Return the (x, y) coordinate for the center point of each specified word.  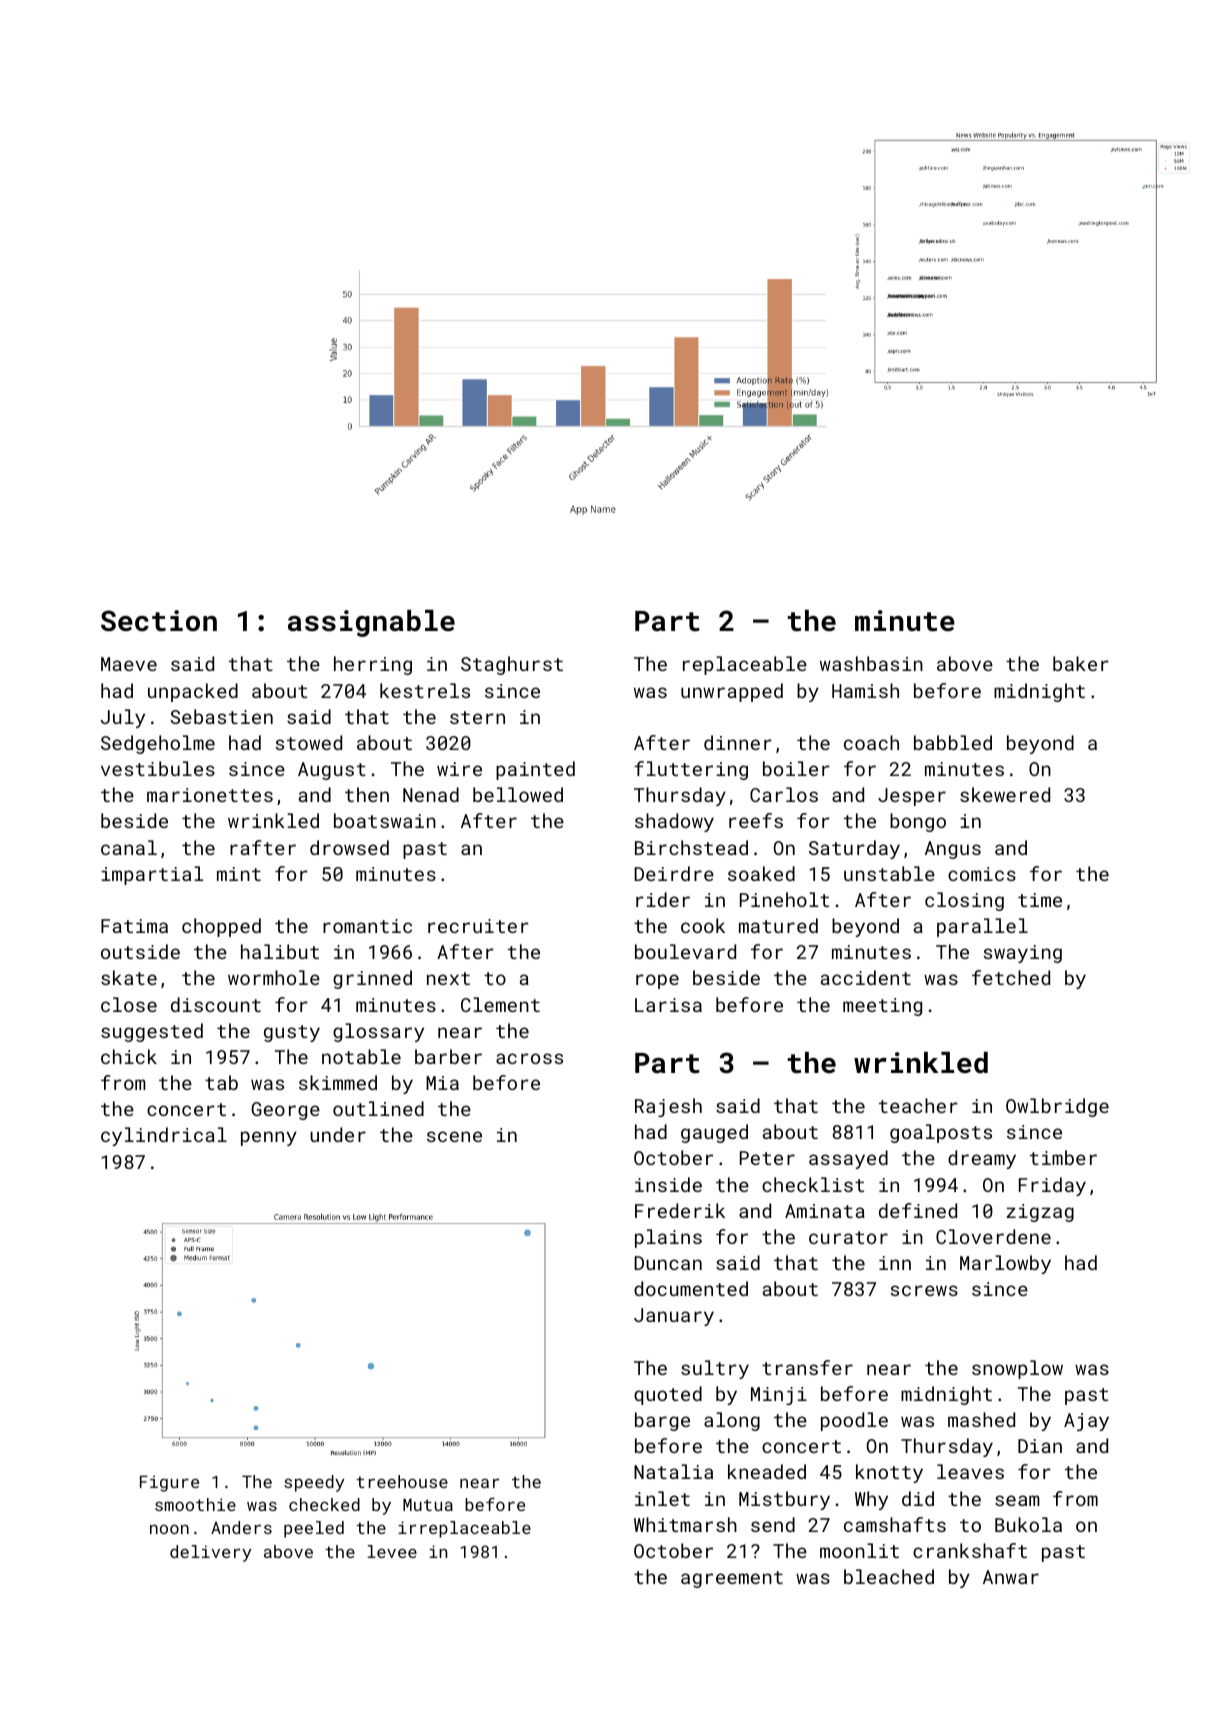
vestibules (158, 768)
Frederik (680, 1210)
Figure (169, 1483)
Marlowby (1005, 1264)
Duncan (668, 1263)
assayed (848, 1159)
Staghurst (512, 665)
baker (1081, 663)
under (338, 1134)
